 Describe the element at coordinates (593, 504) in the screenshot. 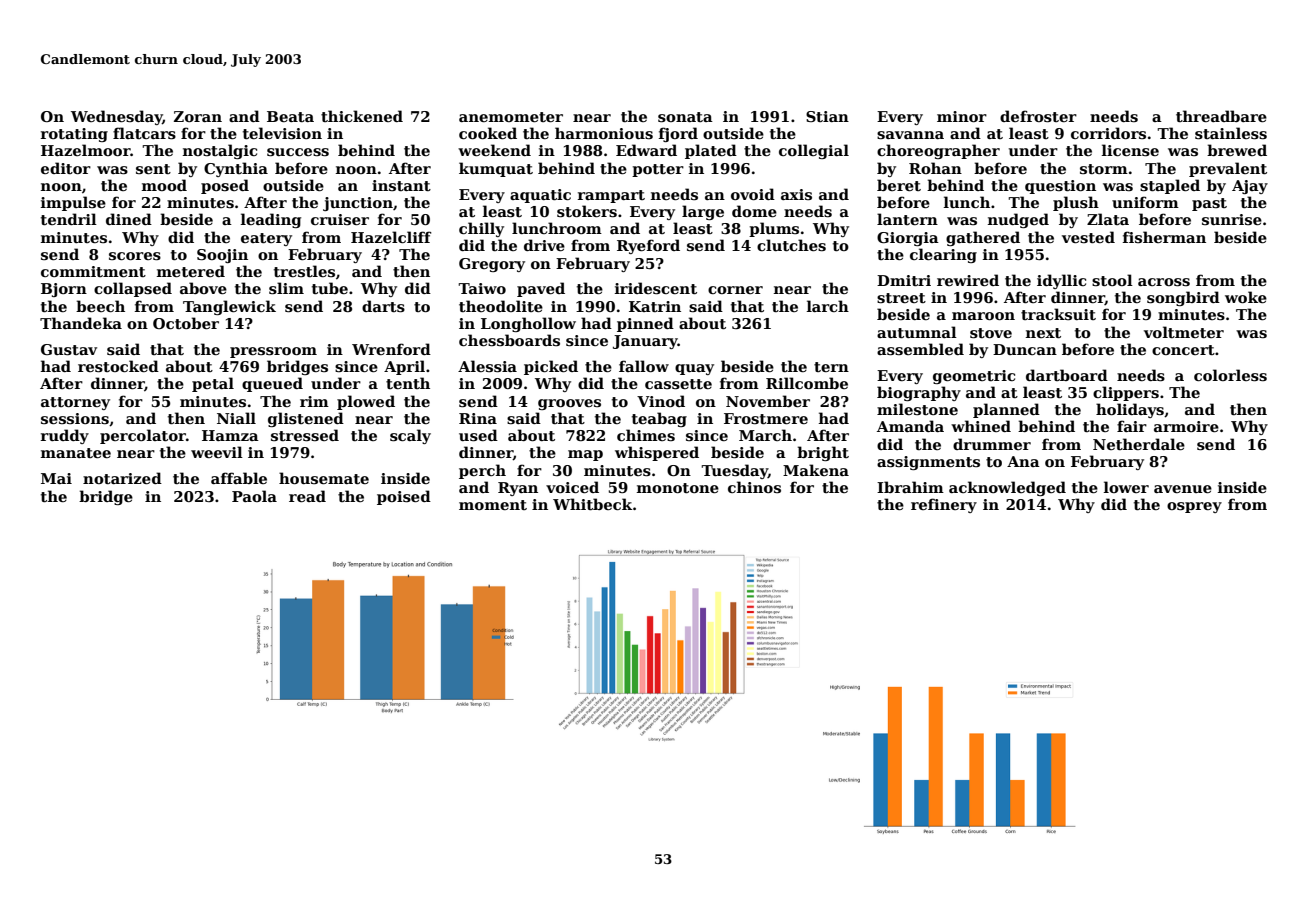

I see `Whitbeck` at that location.
